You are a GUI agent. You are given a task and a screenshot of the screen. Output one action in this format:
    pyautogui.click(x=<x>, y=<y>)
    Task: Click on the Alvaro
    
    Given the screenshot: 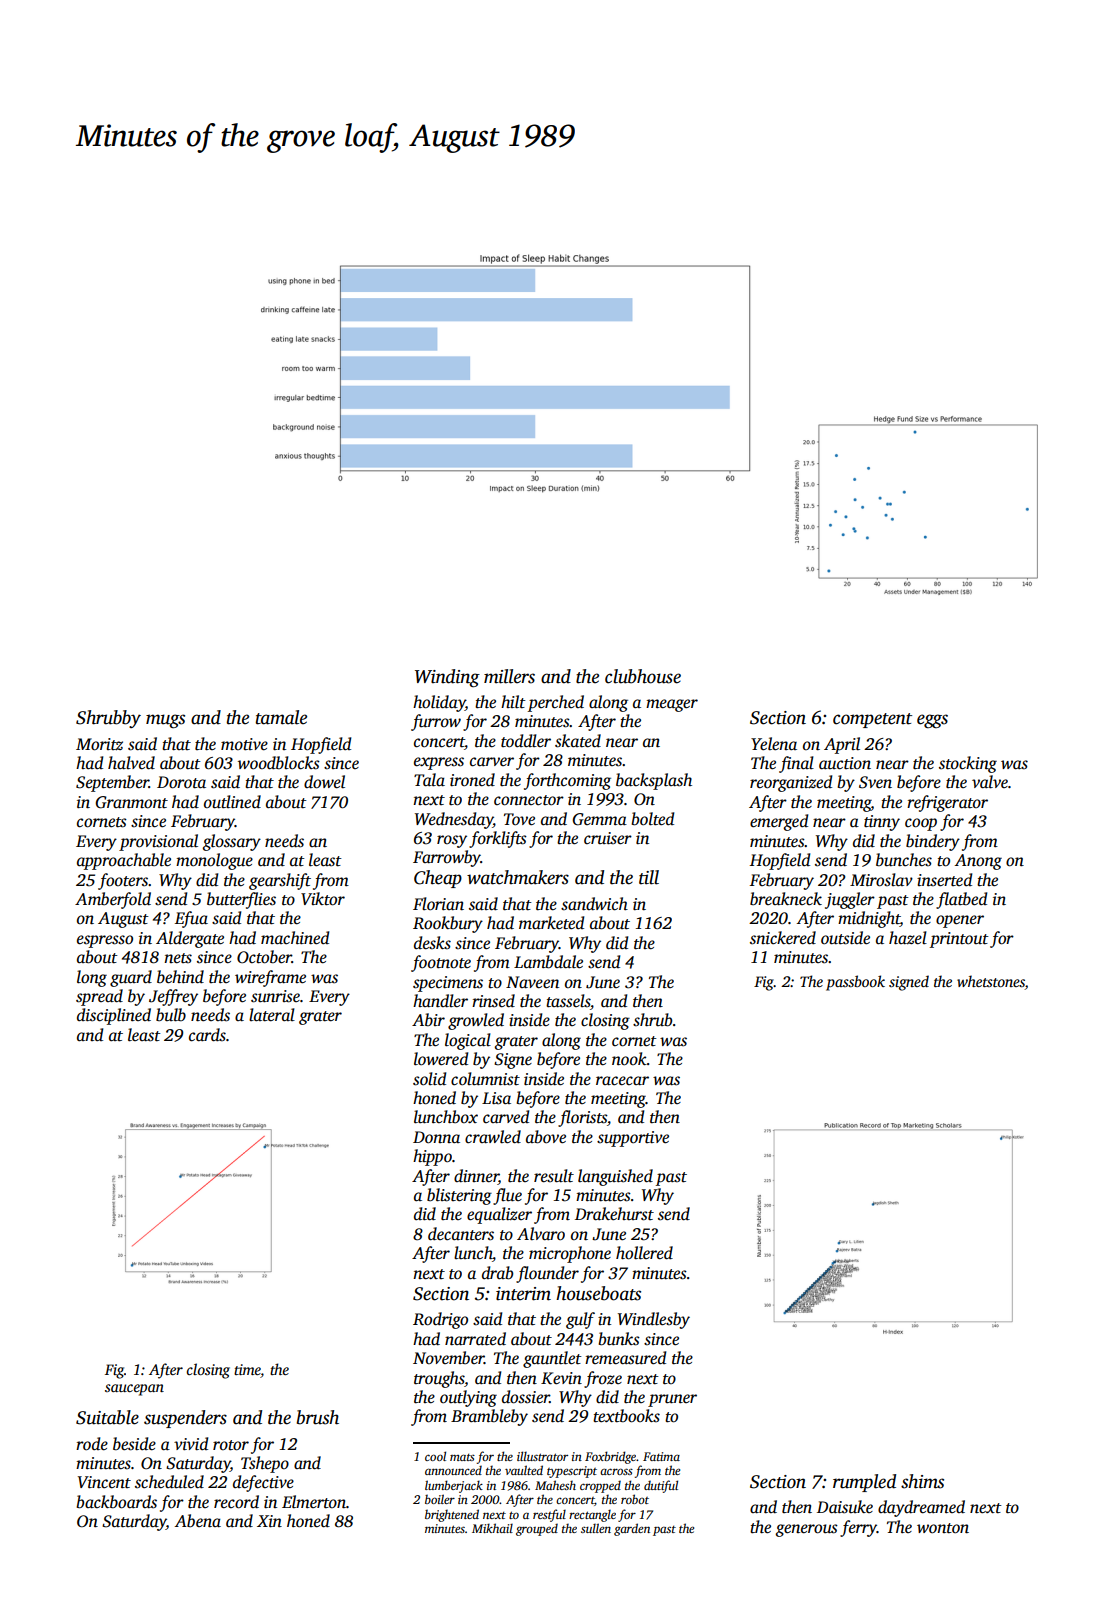 What is the action you would take?
    pyautogui.click(x=541, y=1234)
